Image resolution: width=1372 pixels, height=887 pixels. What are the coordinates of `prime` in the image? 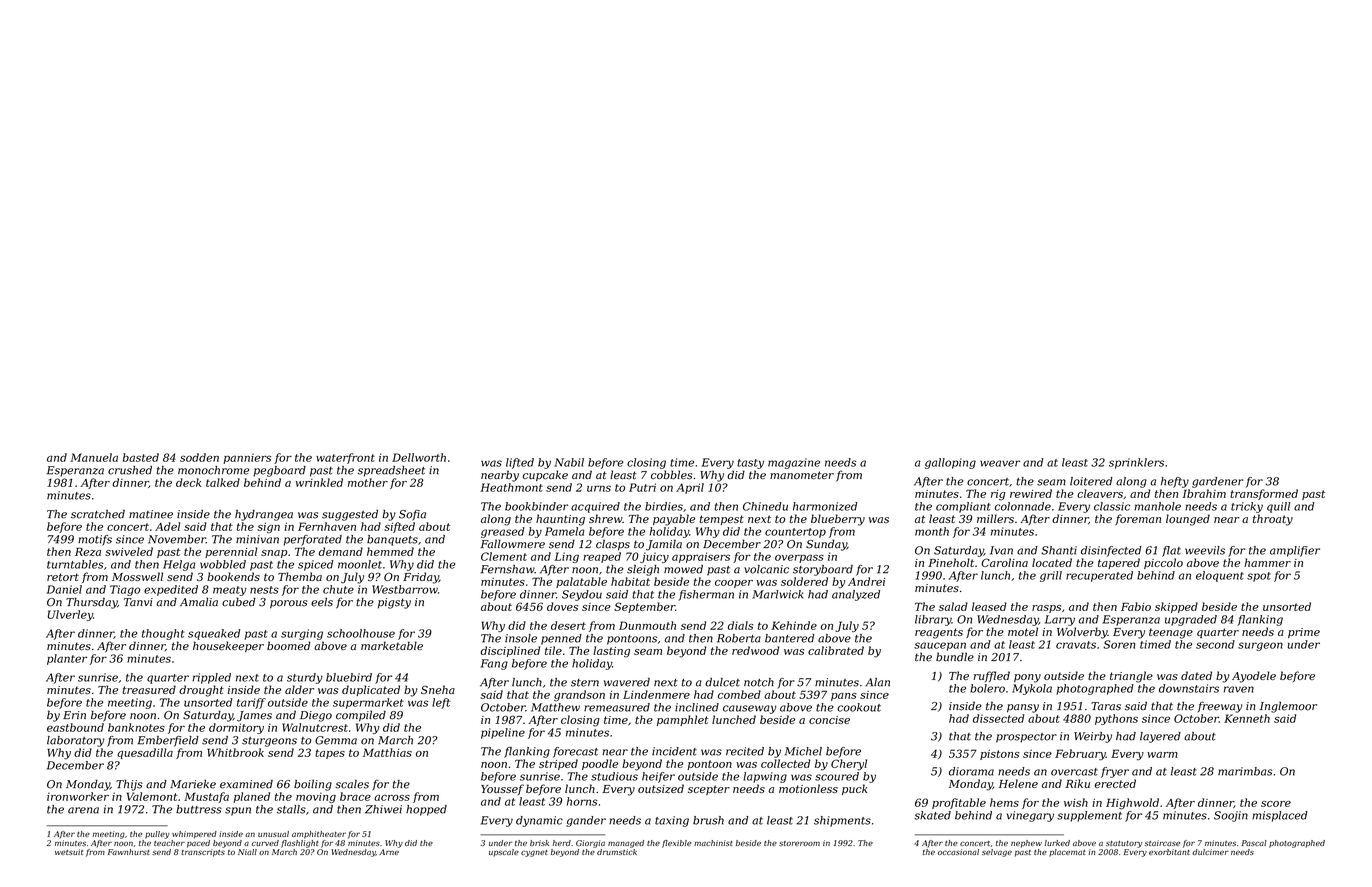 It's located at (1304, 633).
